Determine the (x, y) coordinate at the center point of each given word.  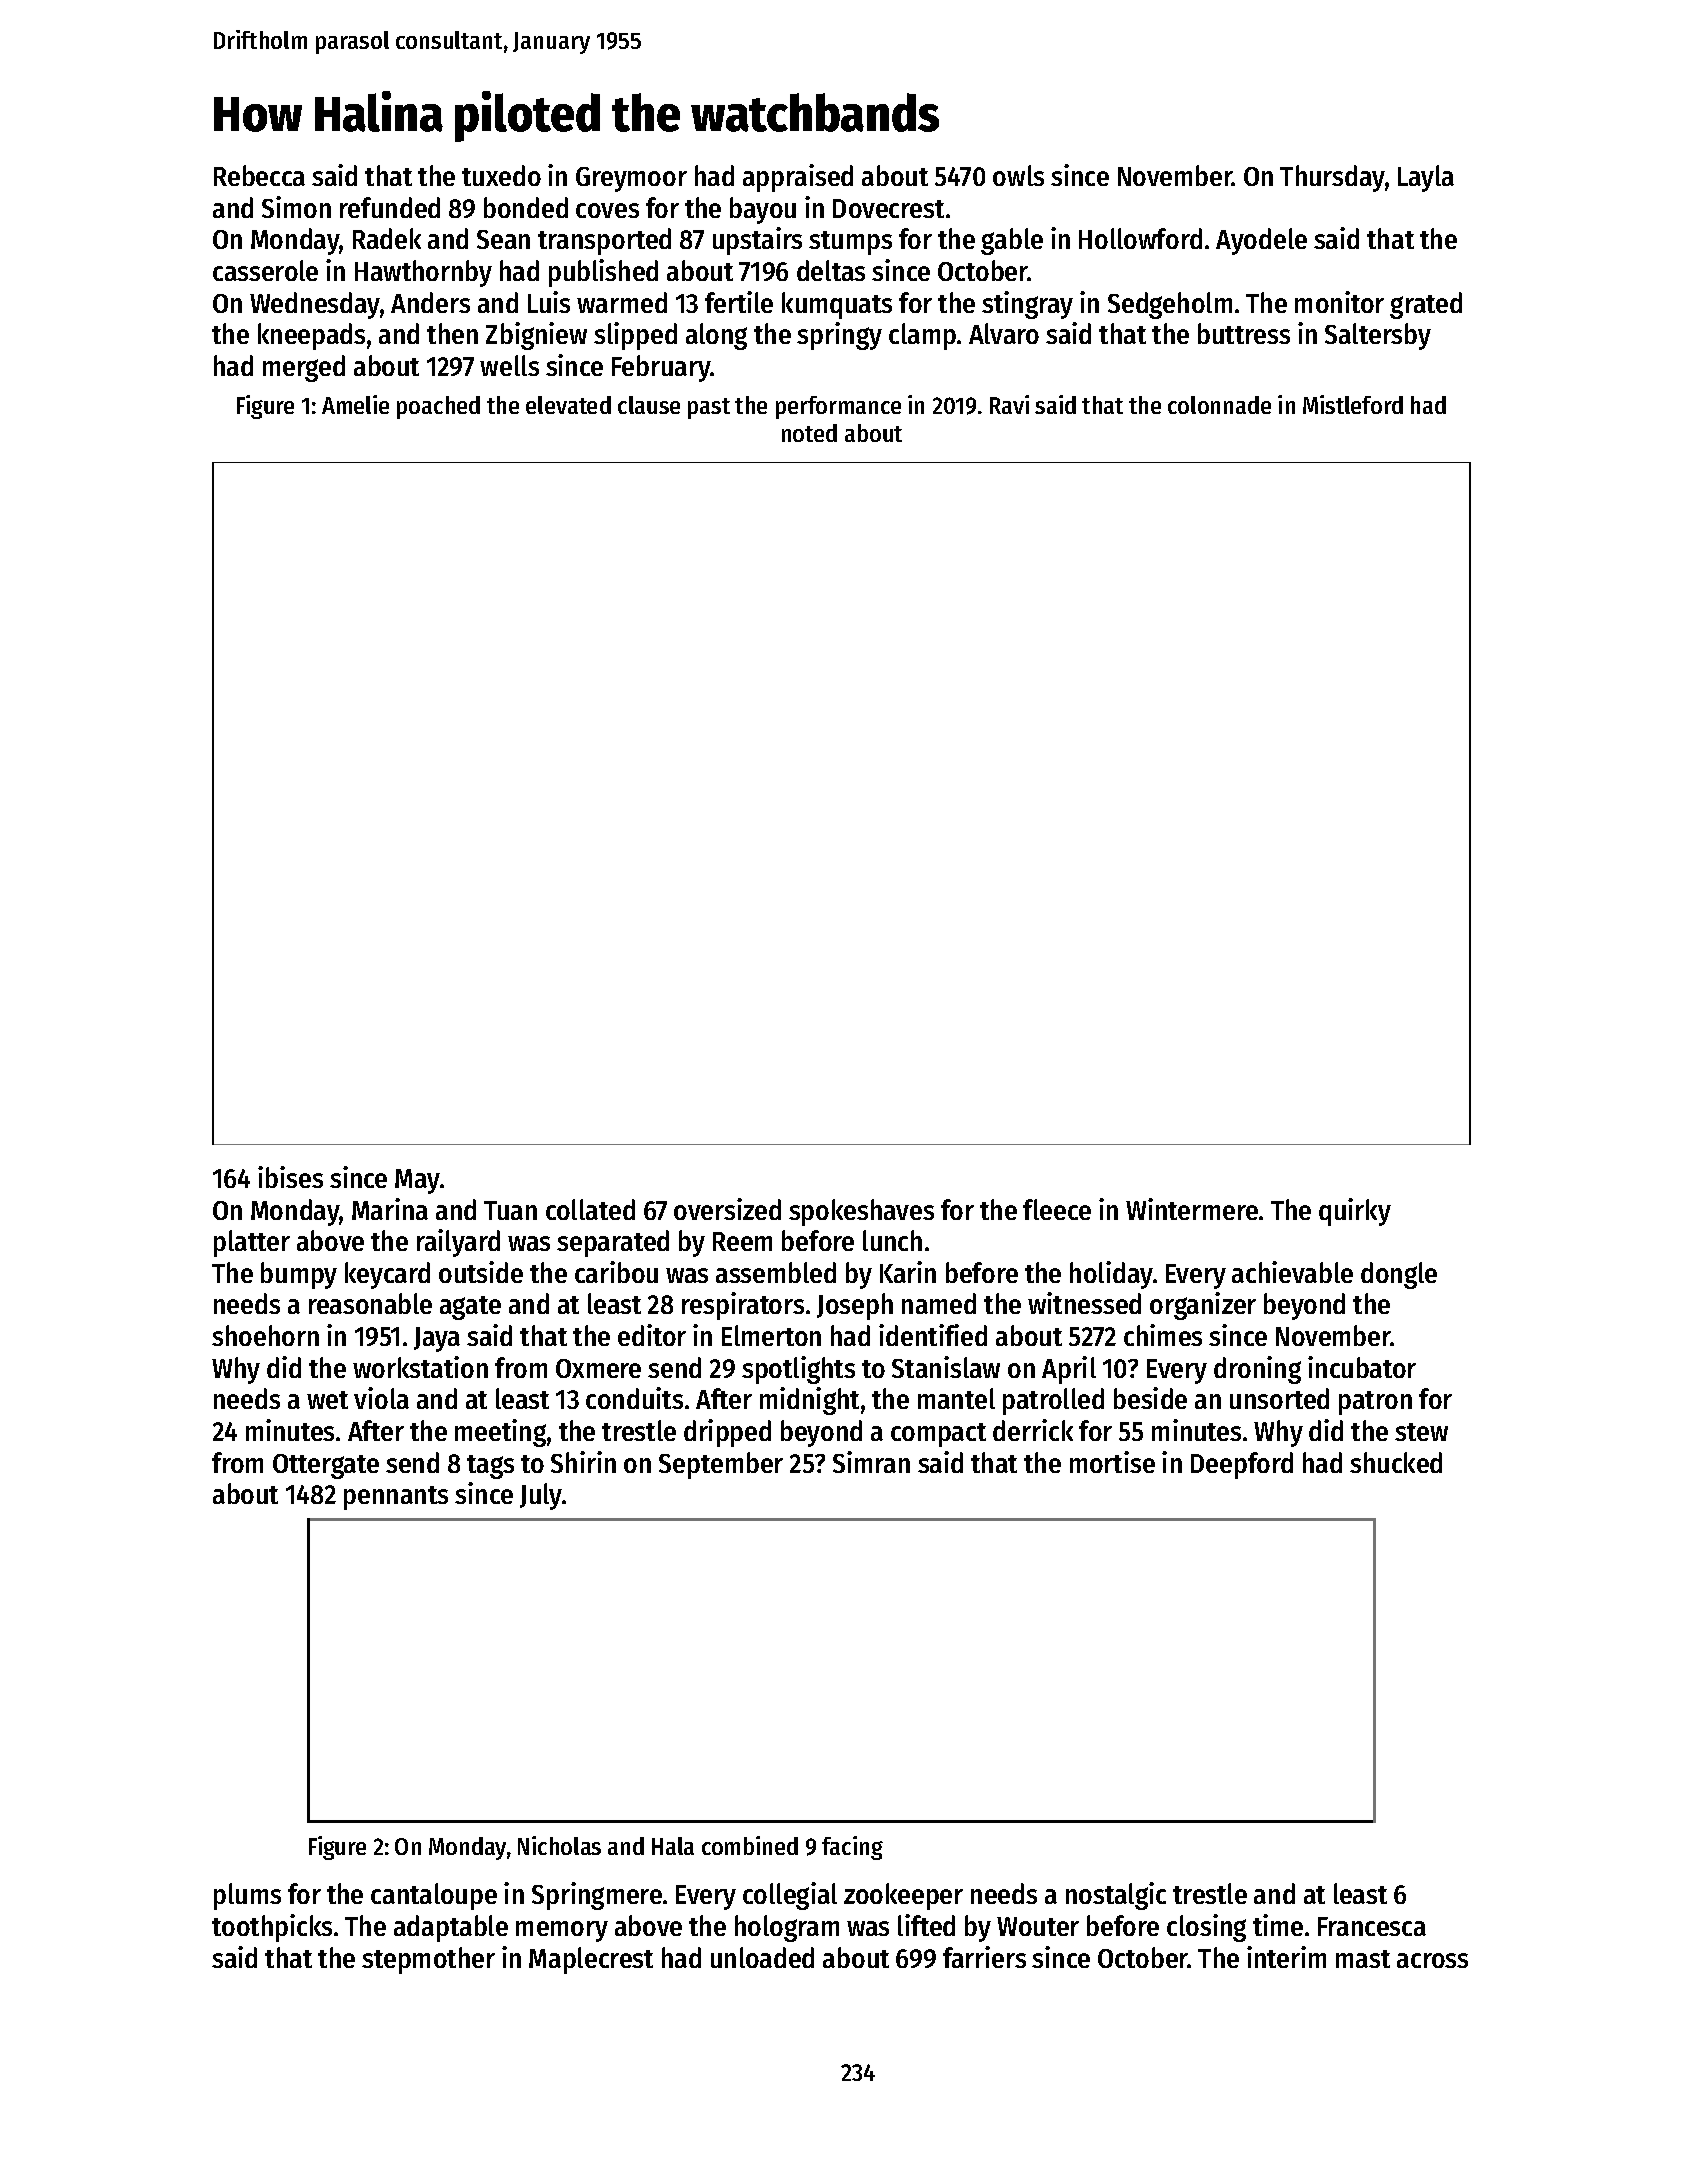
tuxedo (501, 175)
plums (247, 1896)
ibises (290, 1177)
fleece (1057, 1209)
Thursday (1332, 178)
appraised (798, 178)
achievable (1292, 1272)
